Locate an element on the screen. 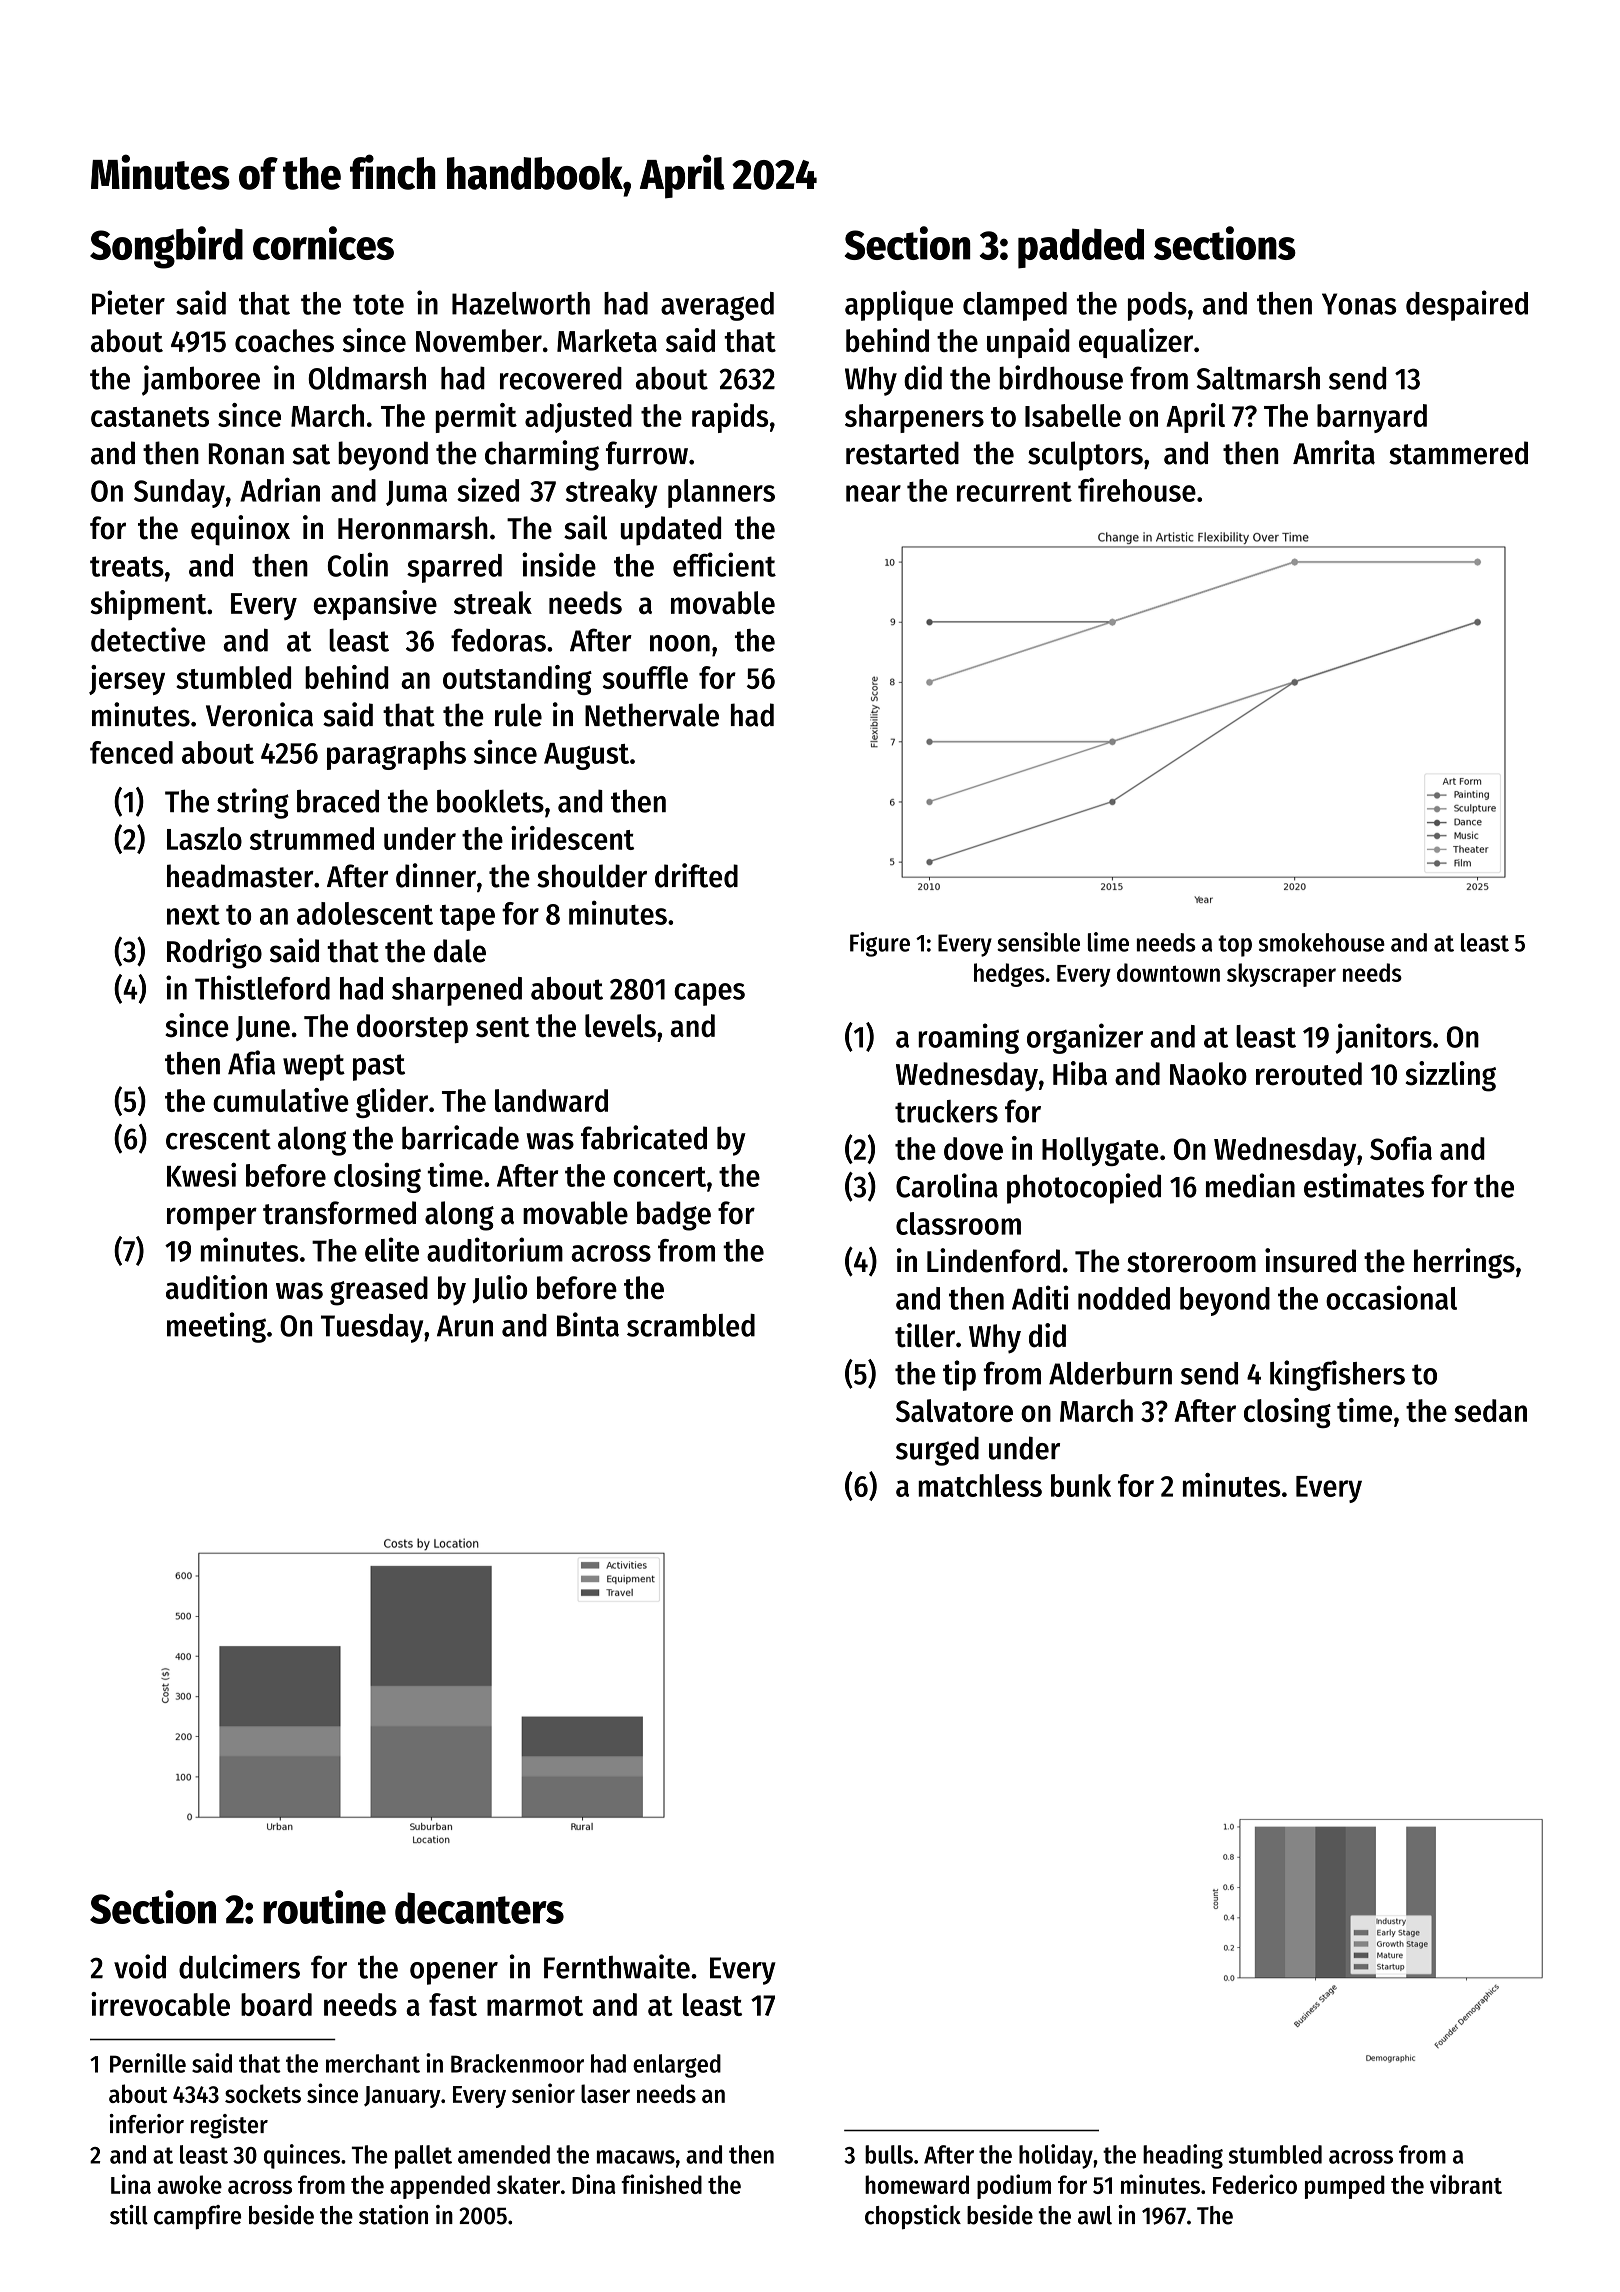 The image size is (1620, 2292). sedan is located at coordinates (1490, 1410).
